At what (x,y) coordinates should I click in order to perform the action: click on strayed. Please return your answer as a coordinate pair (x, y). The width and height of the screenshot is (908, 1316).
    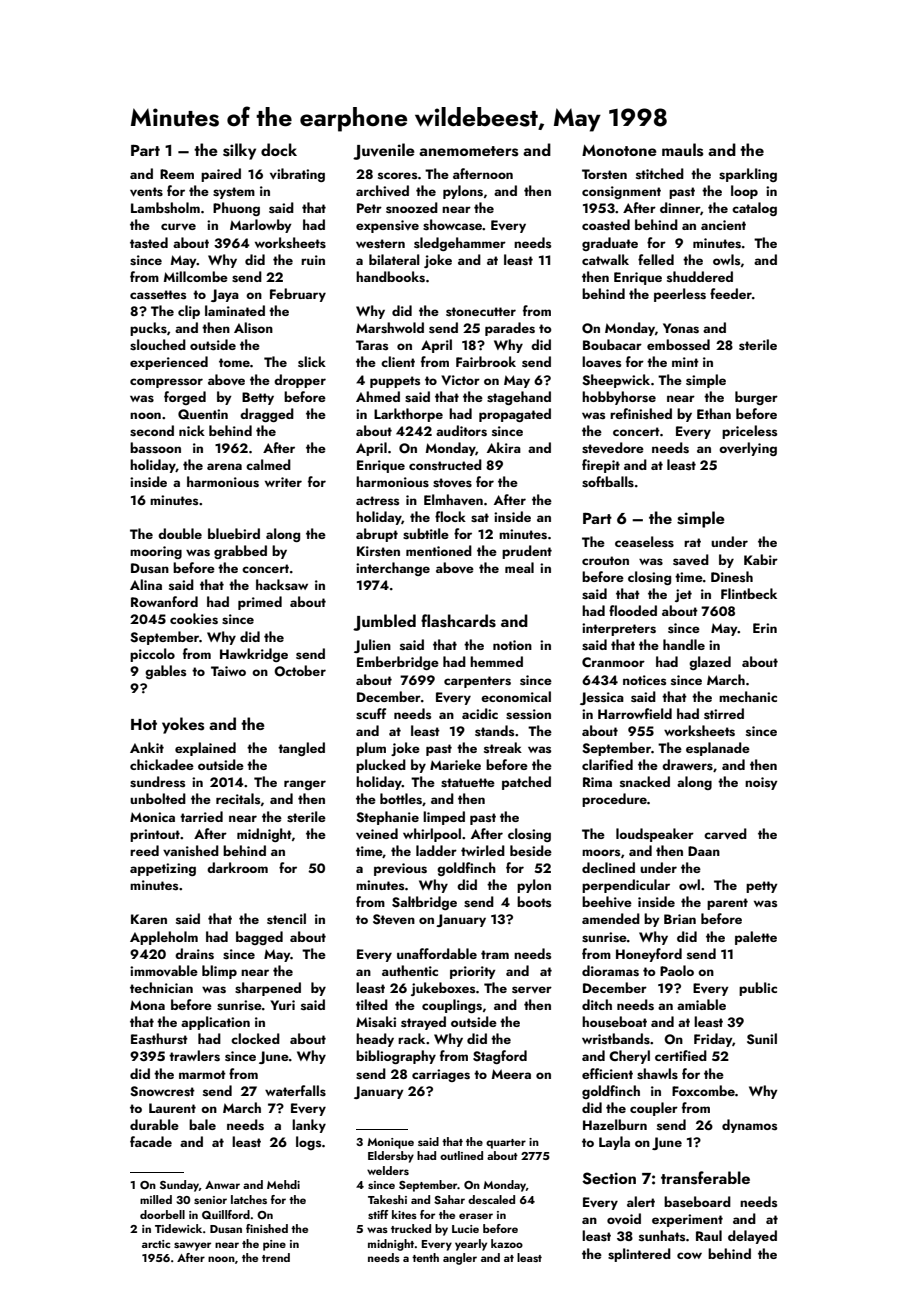
    Looking at the image, I should click on (423, 1023).
